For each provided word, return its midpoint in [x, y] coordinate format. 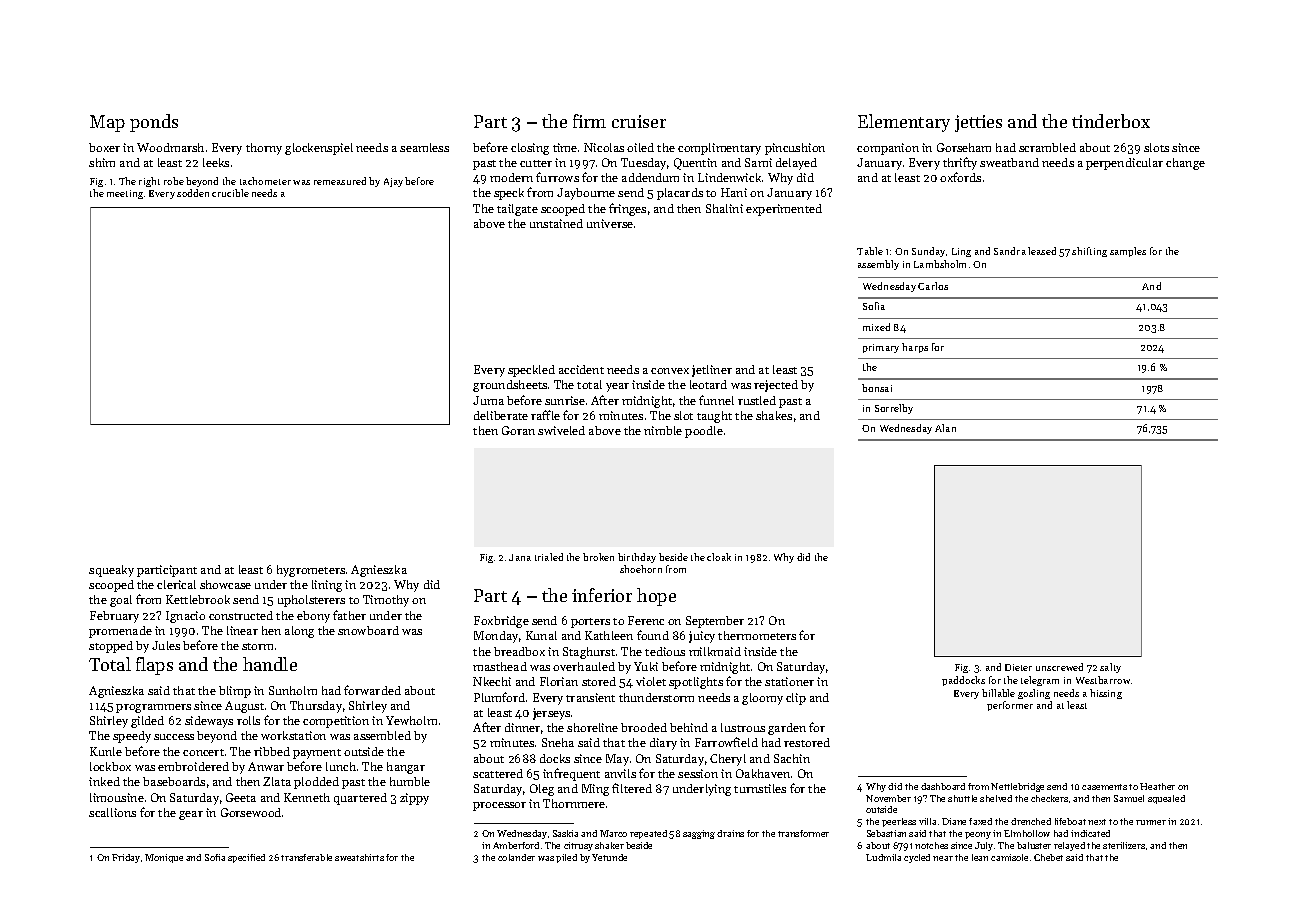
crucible [230, 193]
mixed [876, 327]
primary [881, 348]
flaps [154, 666]
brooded [644, 727]
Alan [945, 428]
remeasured [340, 181]
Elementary [904, 123]
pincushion [795, 149]
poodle [704, 432]
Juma [488, 400]
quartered [360, 799]
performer [1010, 706]
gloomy [762, 699]
